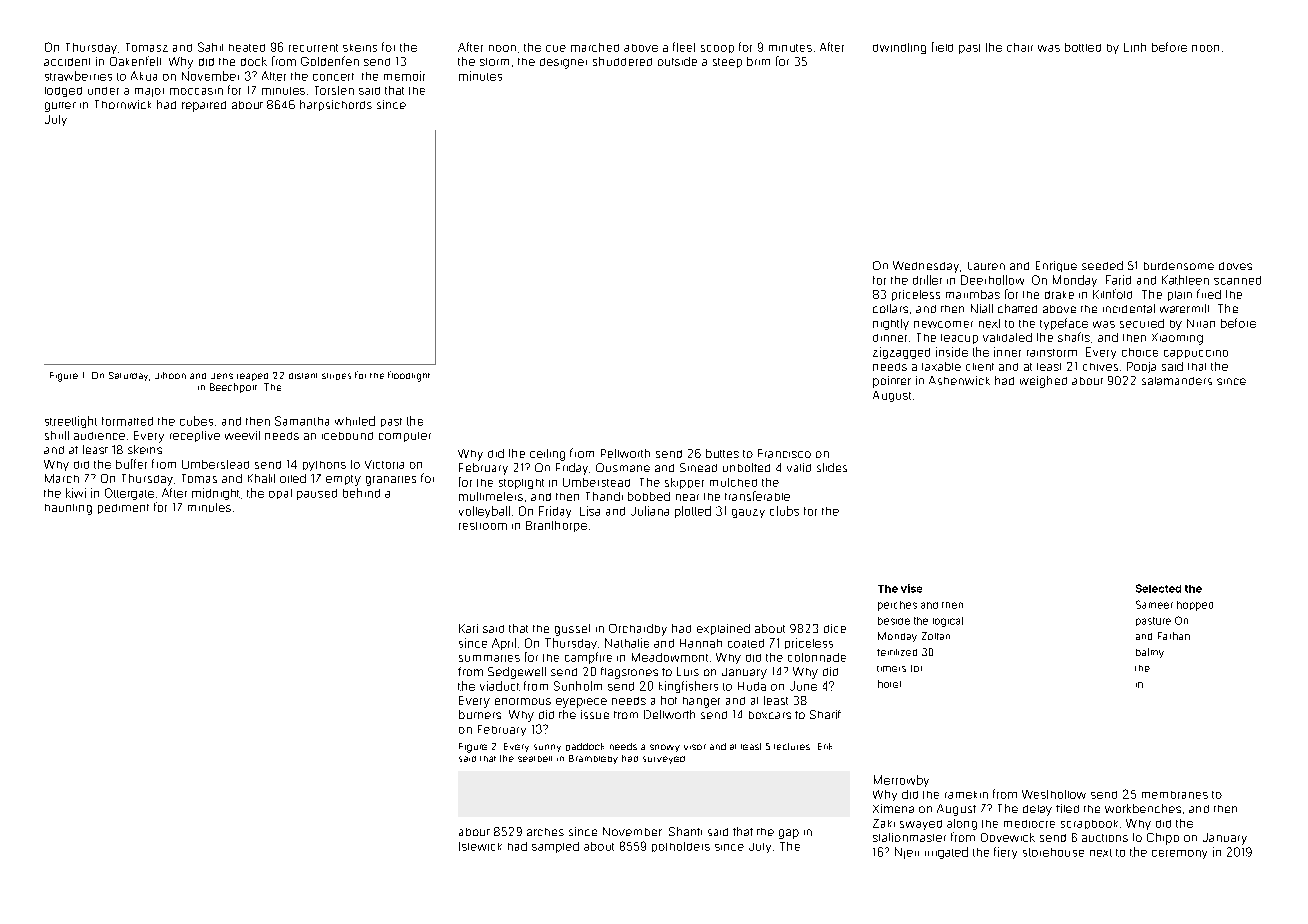  Describe the element at coordinates (210, 47) in the screenshot. I see `Sahil` at that location.
